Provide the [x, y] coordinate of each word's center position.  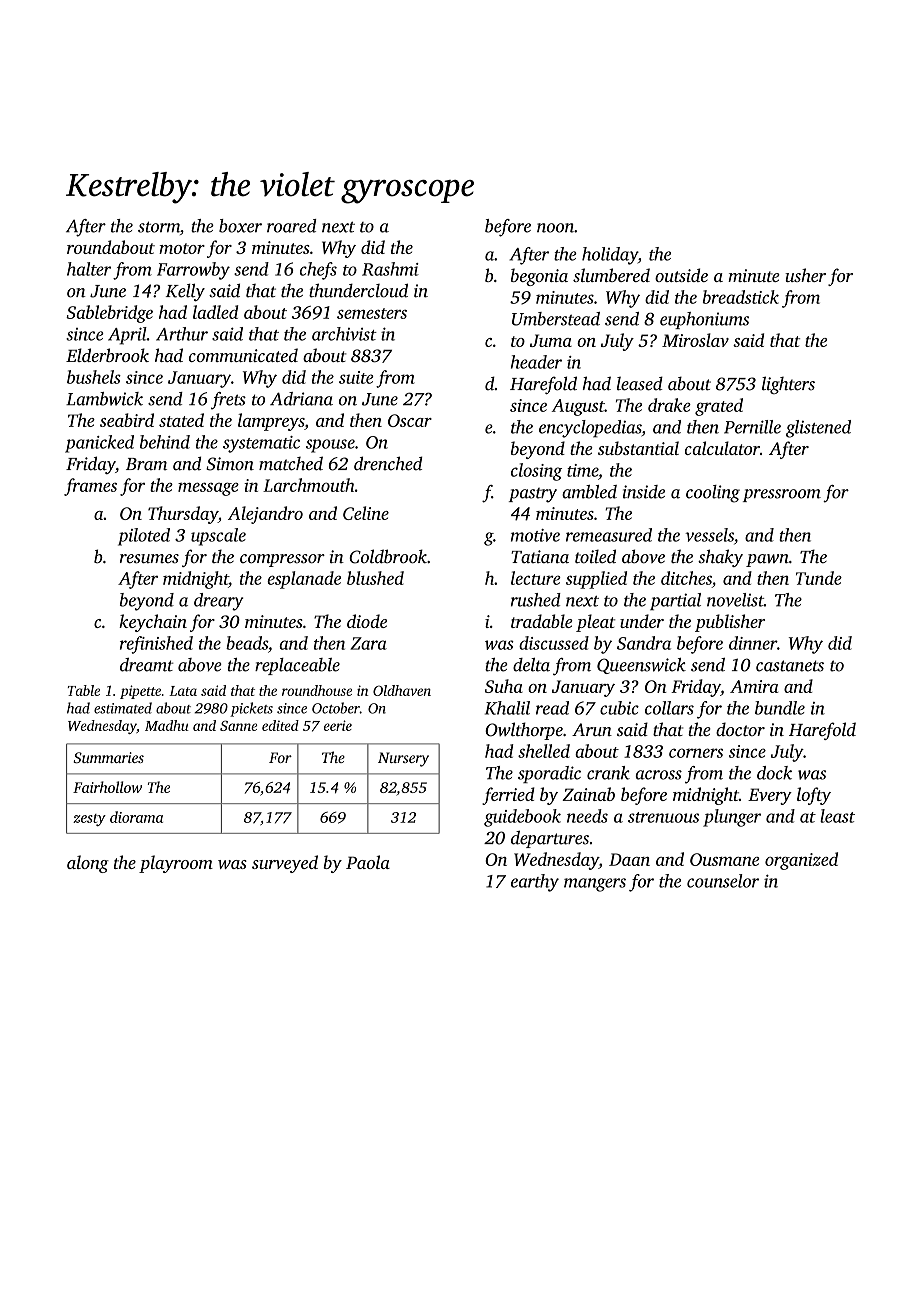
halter [89, 269]
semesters [372, 313]
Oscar [410, 420]
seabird [127, 420]
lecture [536, 578]
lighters [788, 385]
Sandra [644, 643]
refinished [156, 645]
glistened [818, 429]
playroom [176, 864]
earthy [535, 883]
